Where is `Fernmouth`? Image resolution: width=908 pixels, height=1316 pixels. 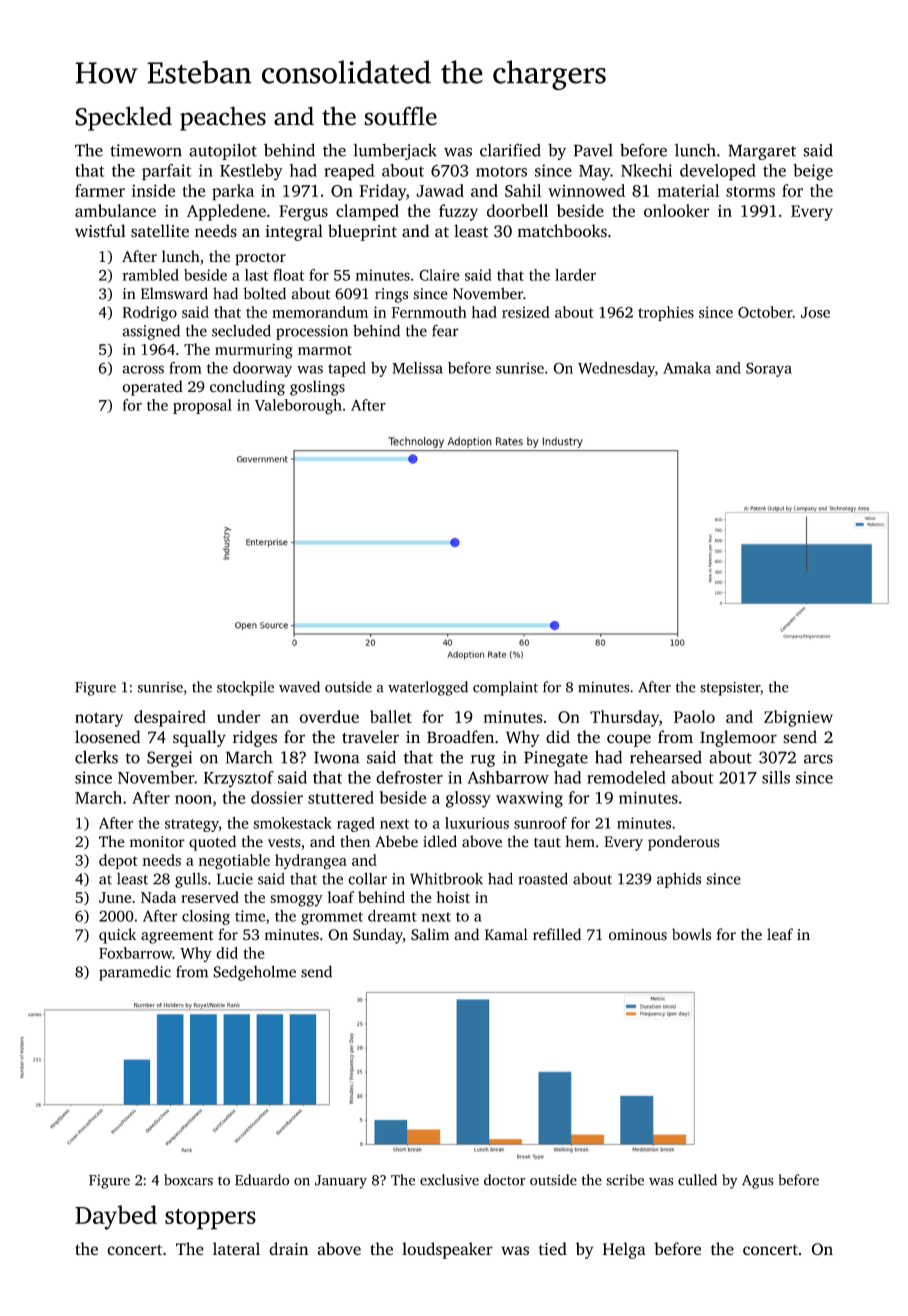 Fernmouth is located at coordinates (429, 312).
